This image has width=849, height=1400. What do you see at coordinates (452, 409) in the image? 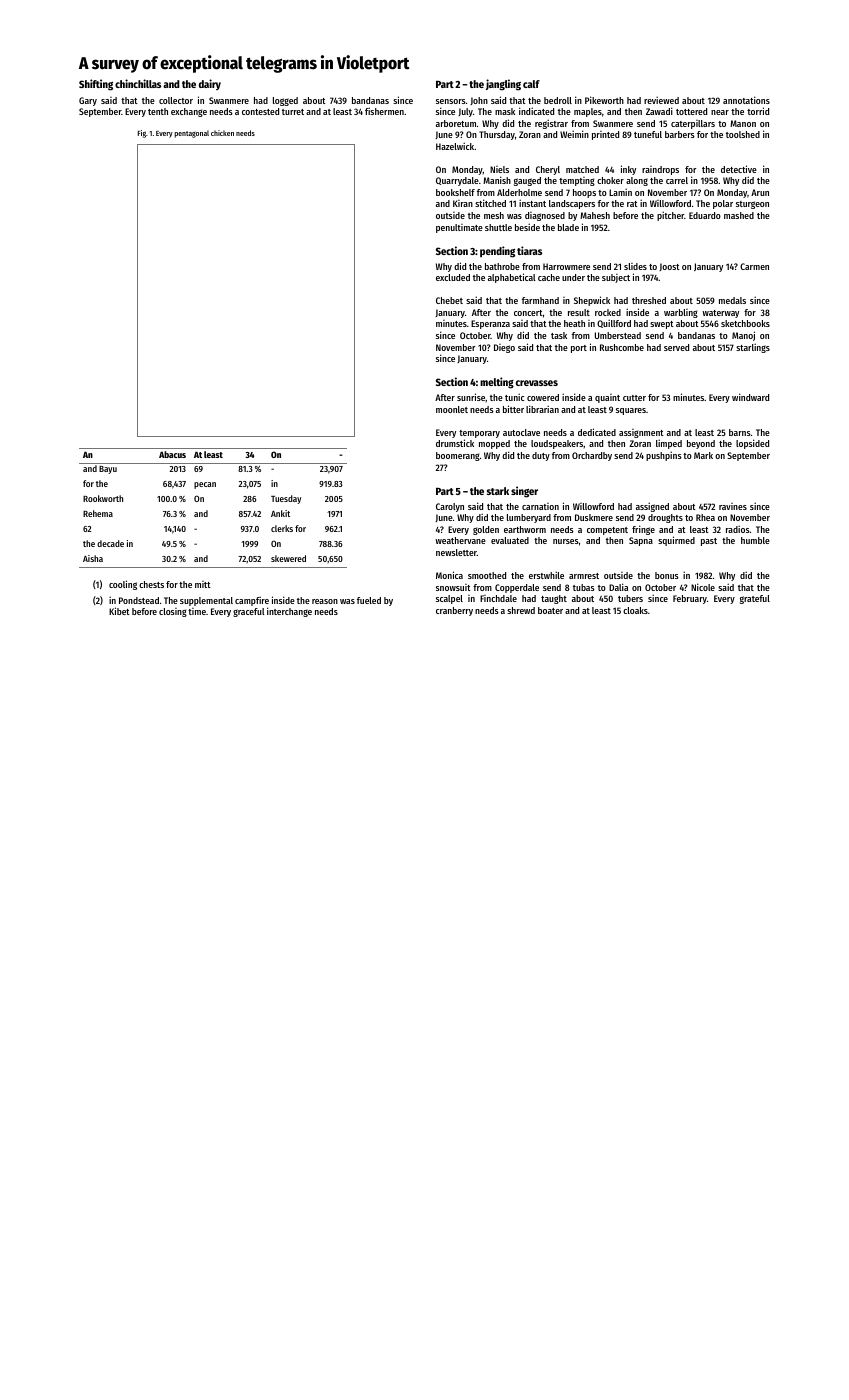
I see `moonlet` at bounding box center [452, 409].
